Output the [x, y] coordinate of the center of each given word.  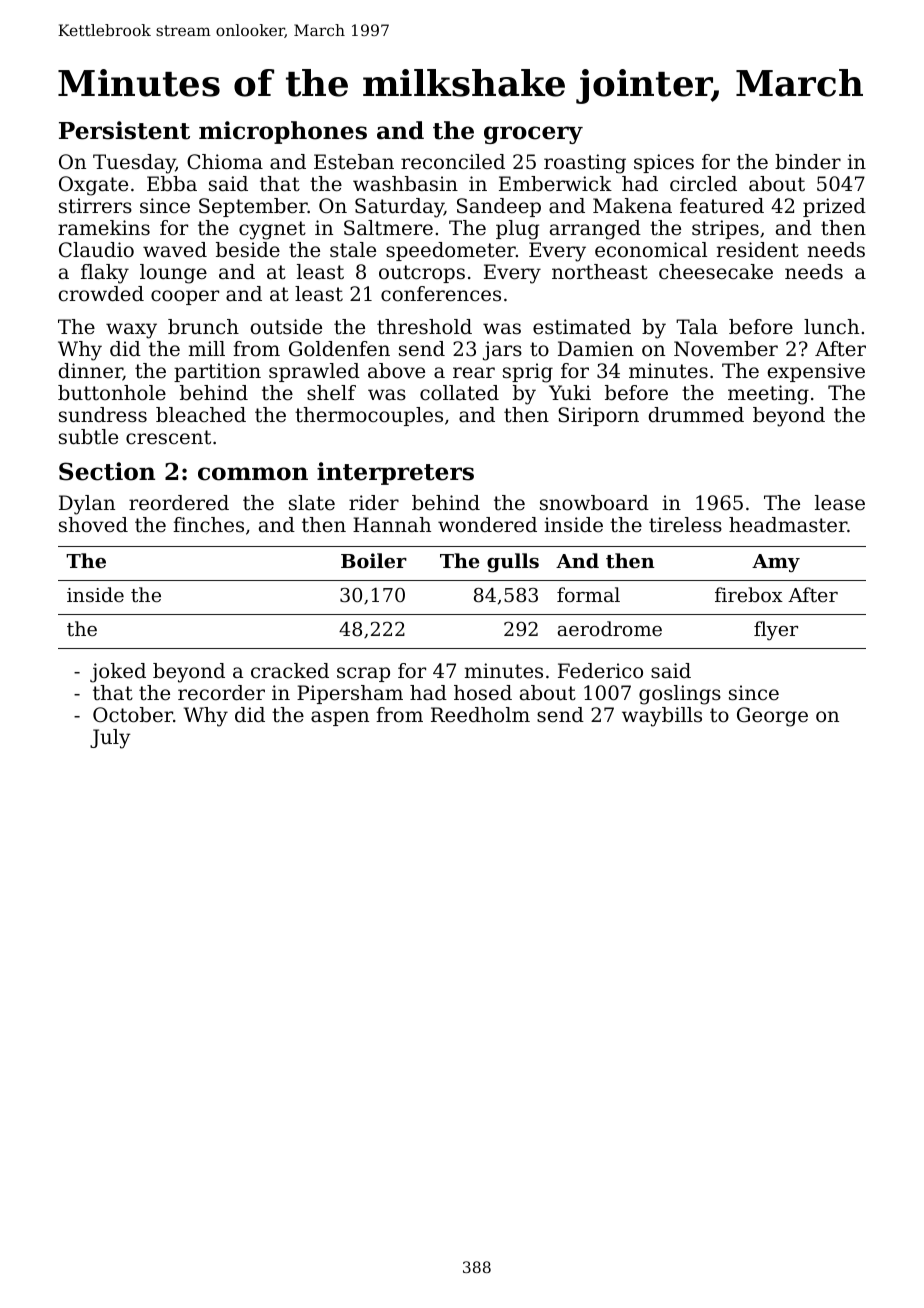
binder [808, 162]
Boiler [374, 560]
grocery [533, 135]
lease [840, 503]
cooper [185, 297]
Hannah [392, 525]
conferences [441, 294]
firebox [749, 594]
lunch [831, 327]
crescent [168, 437]
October [133, 715]
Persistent [124, 130]
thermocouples [369, 416]
